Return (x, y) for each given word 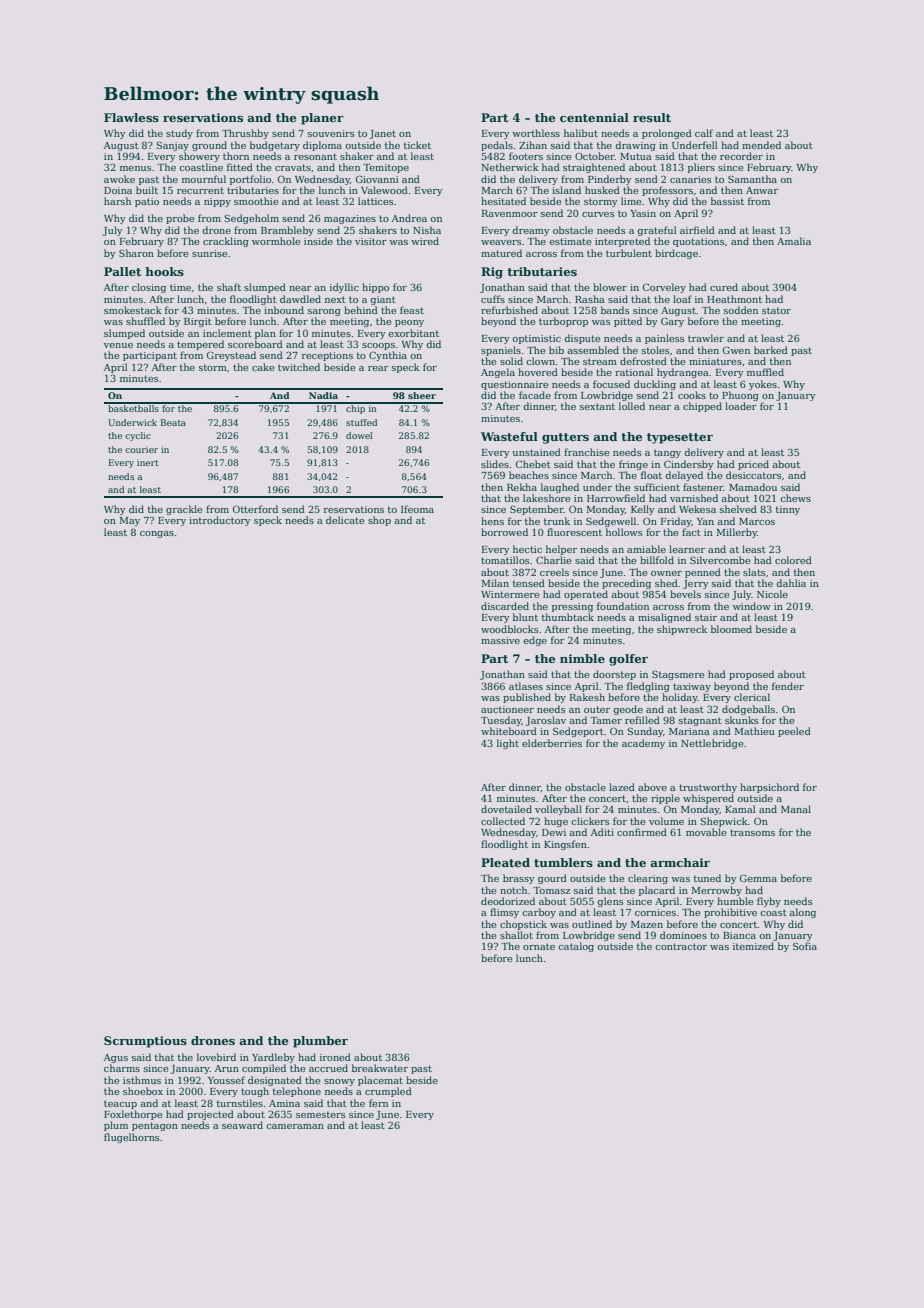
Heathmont (734, 299)
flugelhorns (131, 1138)
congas (157, 534)
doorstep (614, 675)
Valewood (384, 190)
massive (500, 640)
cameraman (295, 1126)
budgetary (275, 146)
